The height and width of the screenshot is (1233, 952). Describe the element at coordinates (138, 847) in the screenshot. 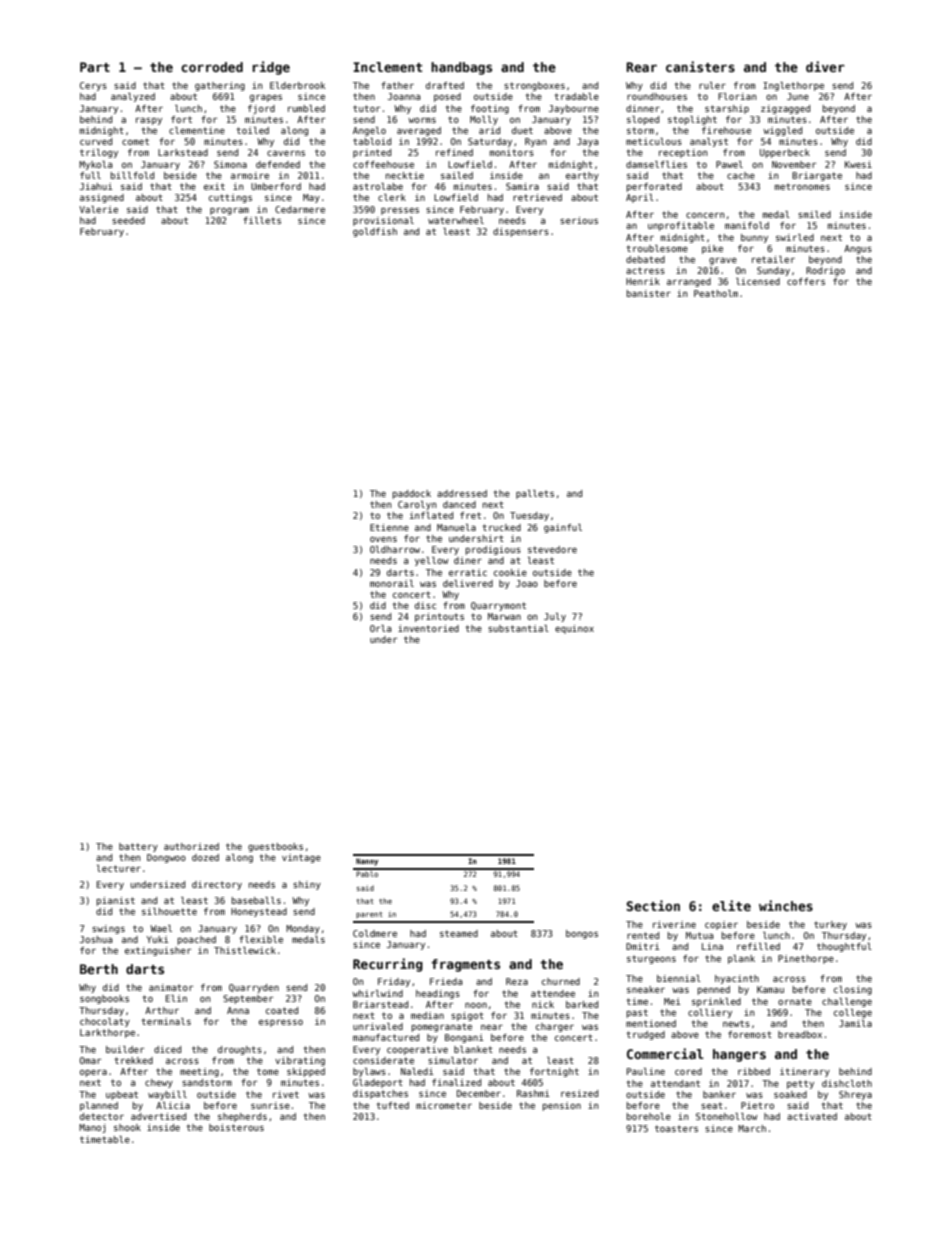

I see `battery` at that location.
